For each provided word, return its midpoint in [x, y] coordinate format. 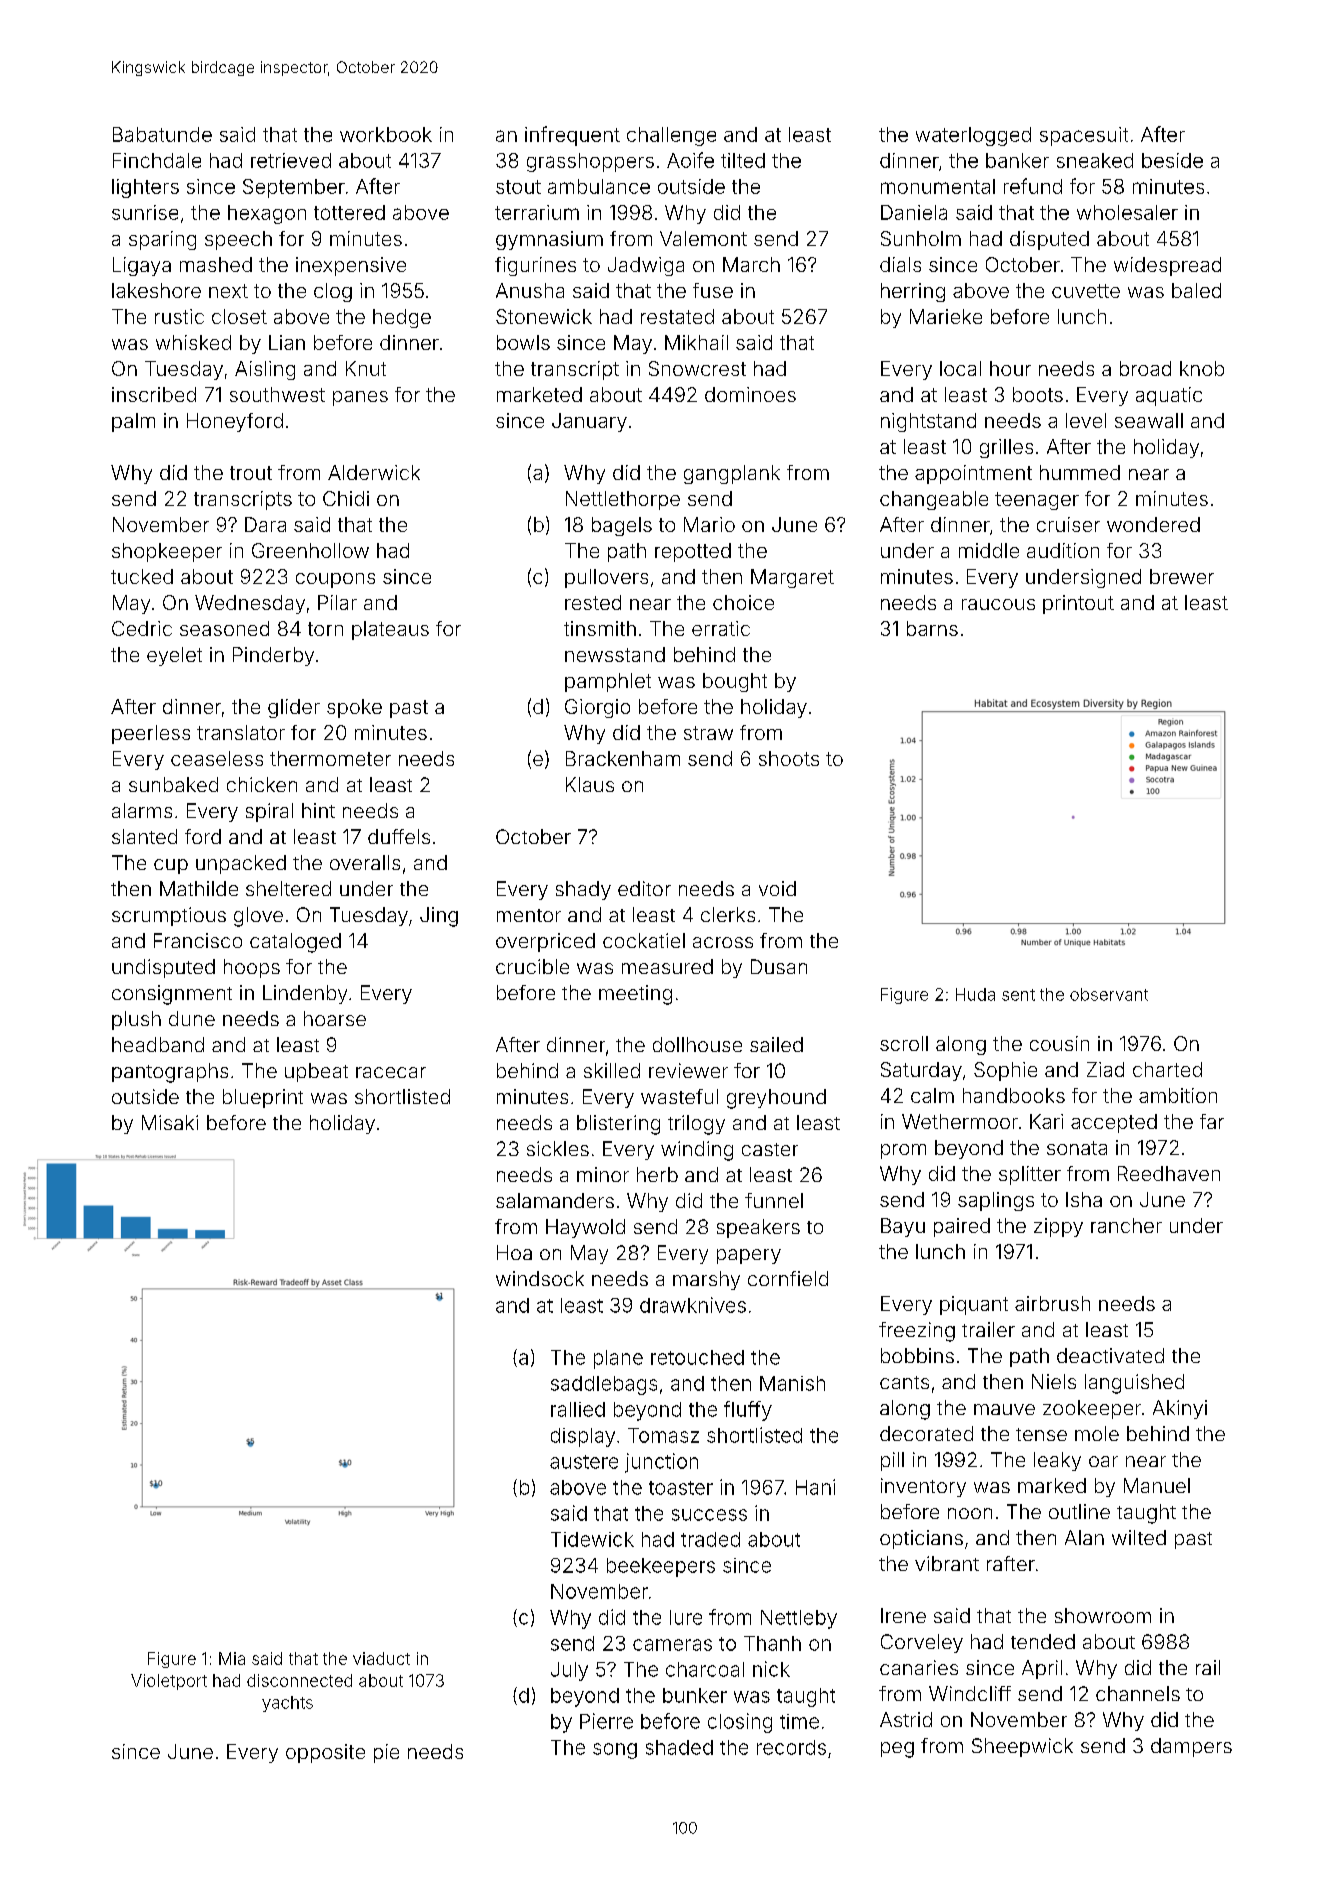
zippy [1058, 1227]
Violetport [169, 1682]
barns [932, 628]
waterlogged [973, 136]
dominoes [750, 394]
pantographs [170, 1073]
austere [584, 1462]
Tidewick [592, 1539]
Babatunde [162, 134]
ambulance [599, 186]
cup [171, 866]
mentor [529, 915]
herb [657, 1174]
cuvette [1086, 291]
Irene [903, 1615]
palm [133, 422]
